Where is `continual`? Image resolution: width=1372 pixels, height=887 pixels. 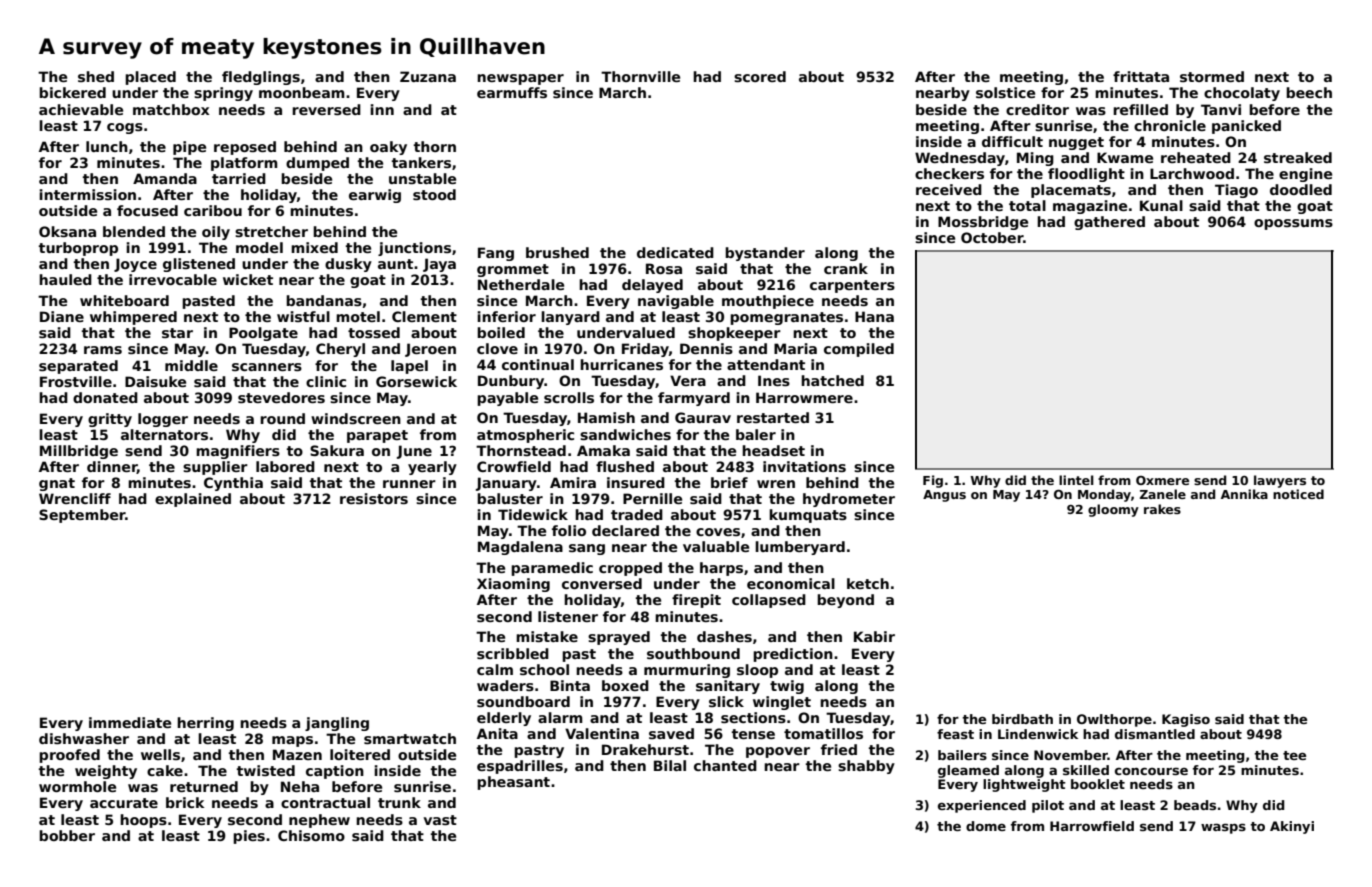
continual is located at coordinates (538, 364).
